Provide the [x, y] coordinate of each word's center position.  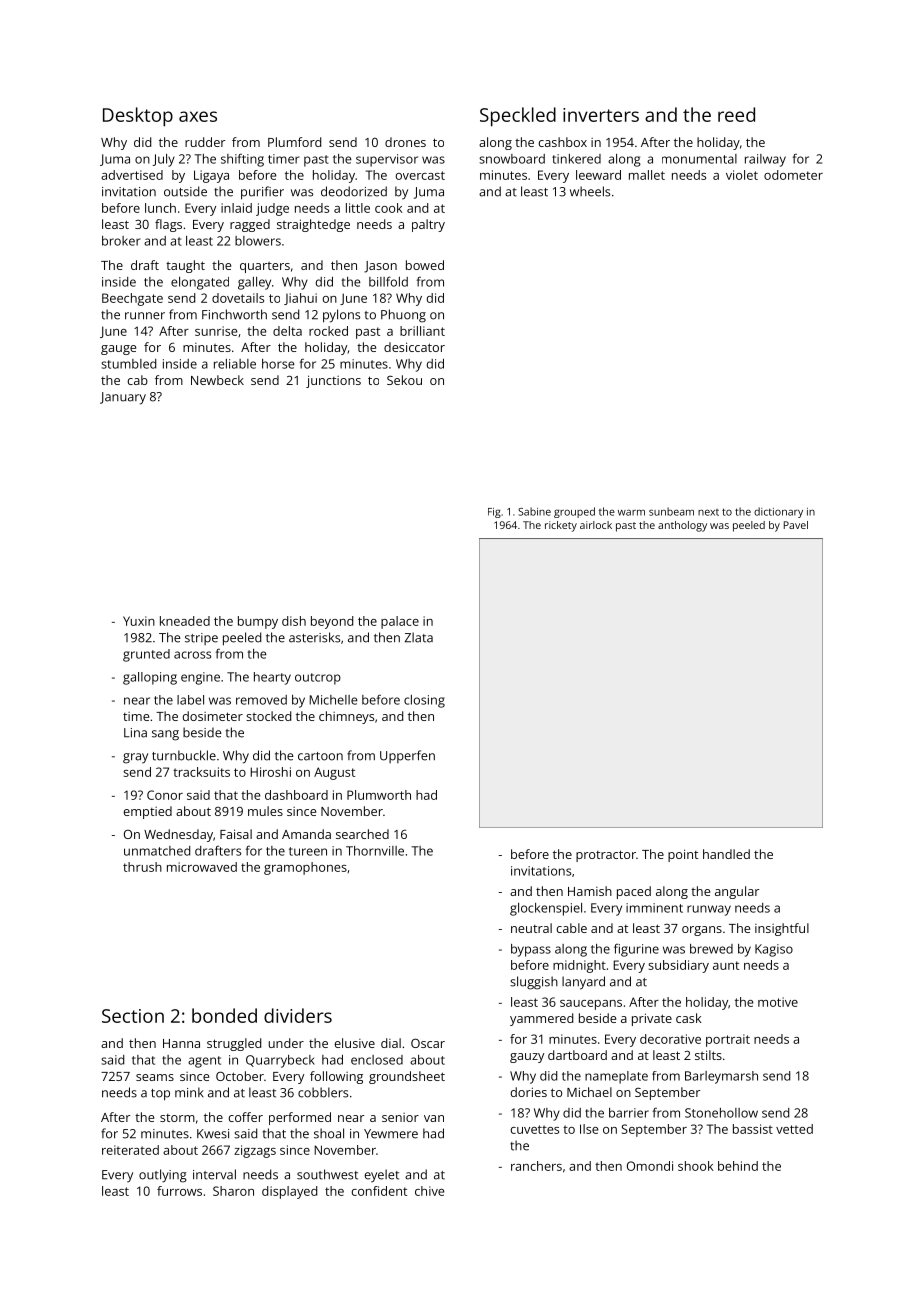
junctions [333, 381]
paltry [428, 225]
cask [689, 1018]
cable [571, 928]
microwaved [202, 867]
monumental [699, 159]
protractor [606, 856]
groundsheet [407, 1077]
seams [155, 1077]
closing [424, 701]
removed [261, 700]
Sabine [534, 511]
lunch [160, 208]
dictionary [778, 512]
